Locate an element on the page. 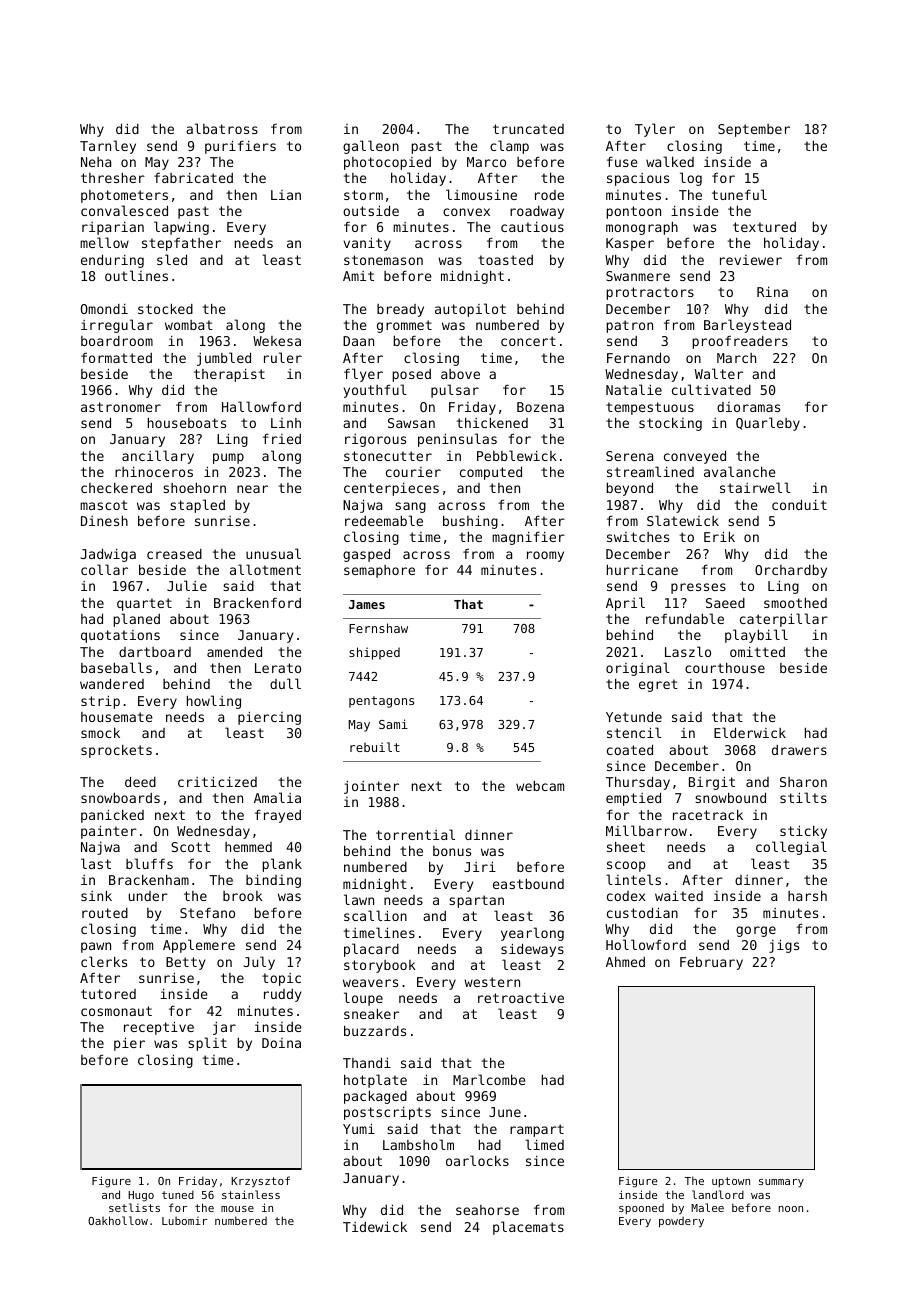 The height and width of the image is (1316, 908). near is located at coordinates (252, 489).
